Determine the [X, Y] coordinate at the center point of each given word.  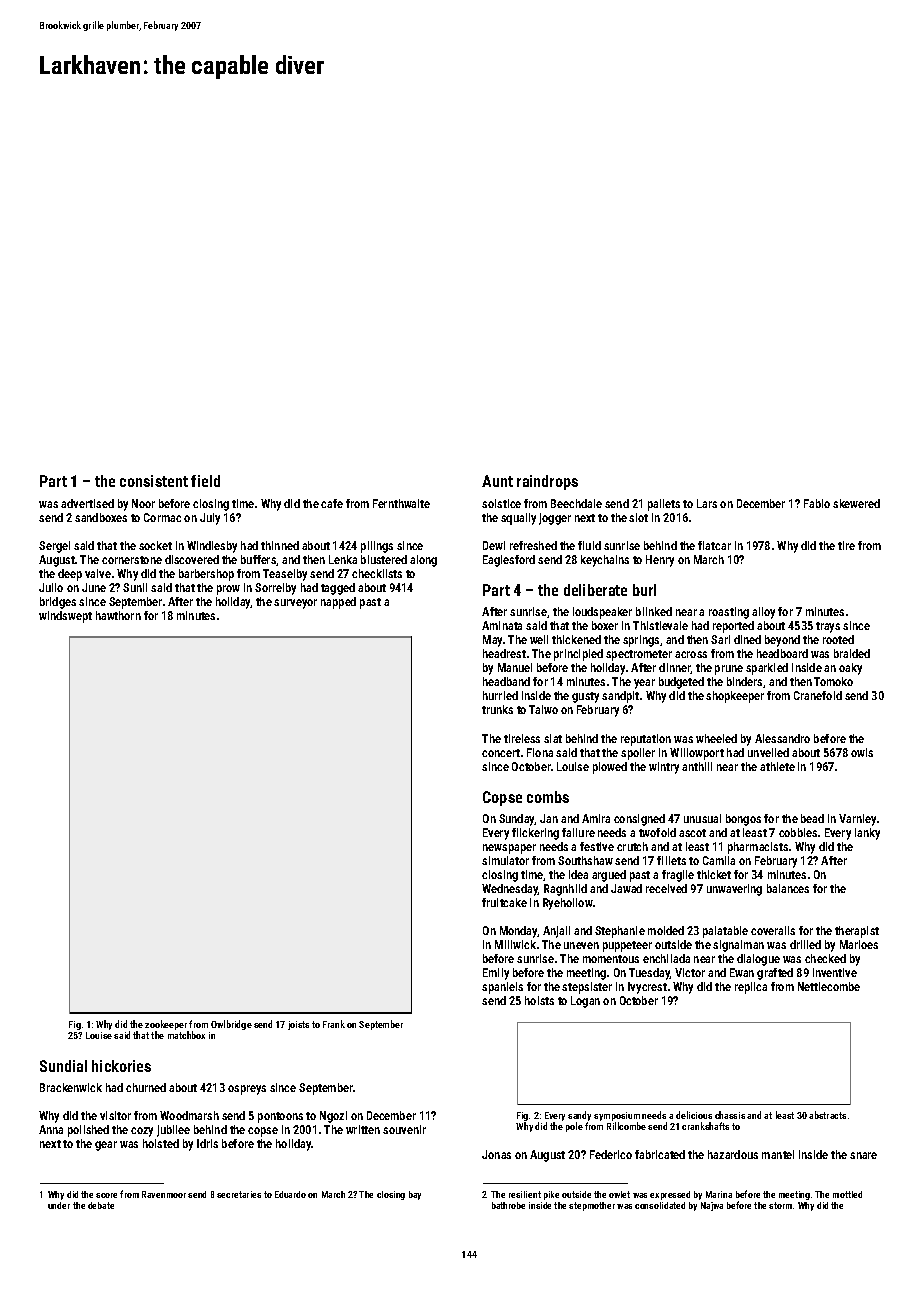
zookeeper [166, 1025]
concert [501, 753]
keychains [605, 561]
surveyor [295, 604]
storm [780, 1205]
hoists [539, 1000]
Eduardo [290, 1194]
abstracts [827, 1115]
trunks [497, 709]
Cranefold [818, 695]
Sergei [54, 547]
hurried [500, 695]
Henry [660, 561]
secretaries [239, 1194]
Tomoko [833, 681]
